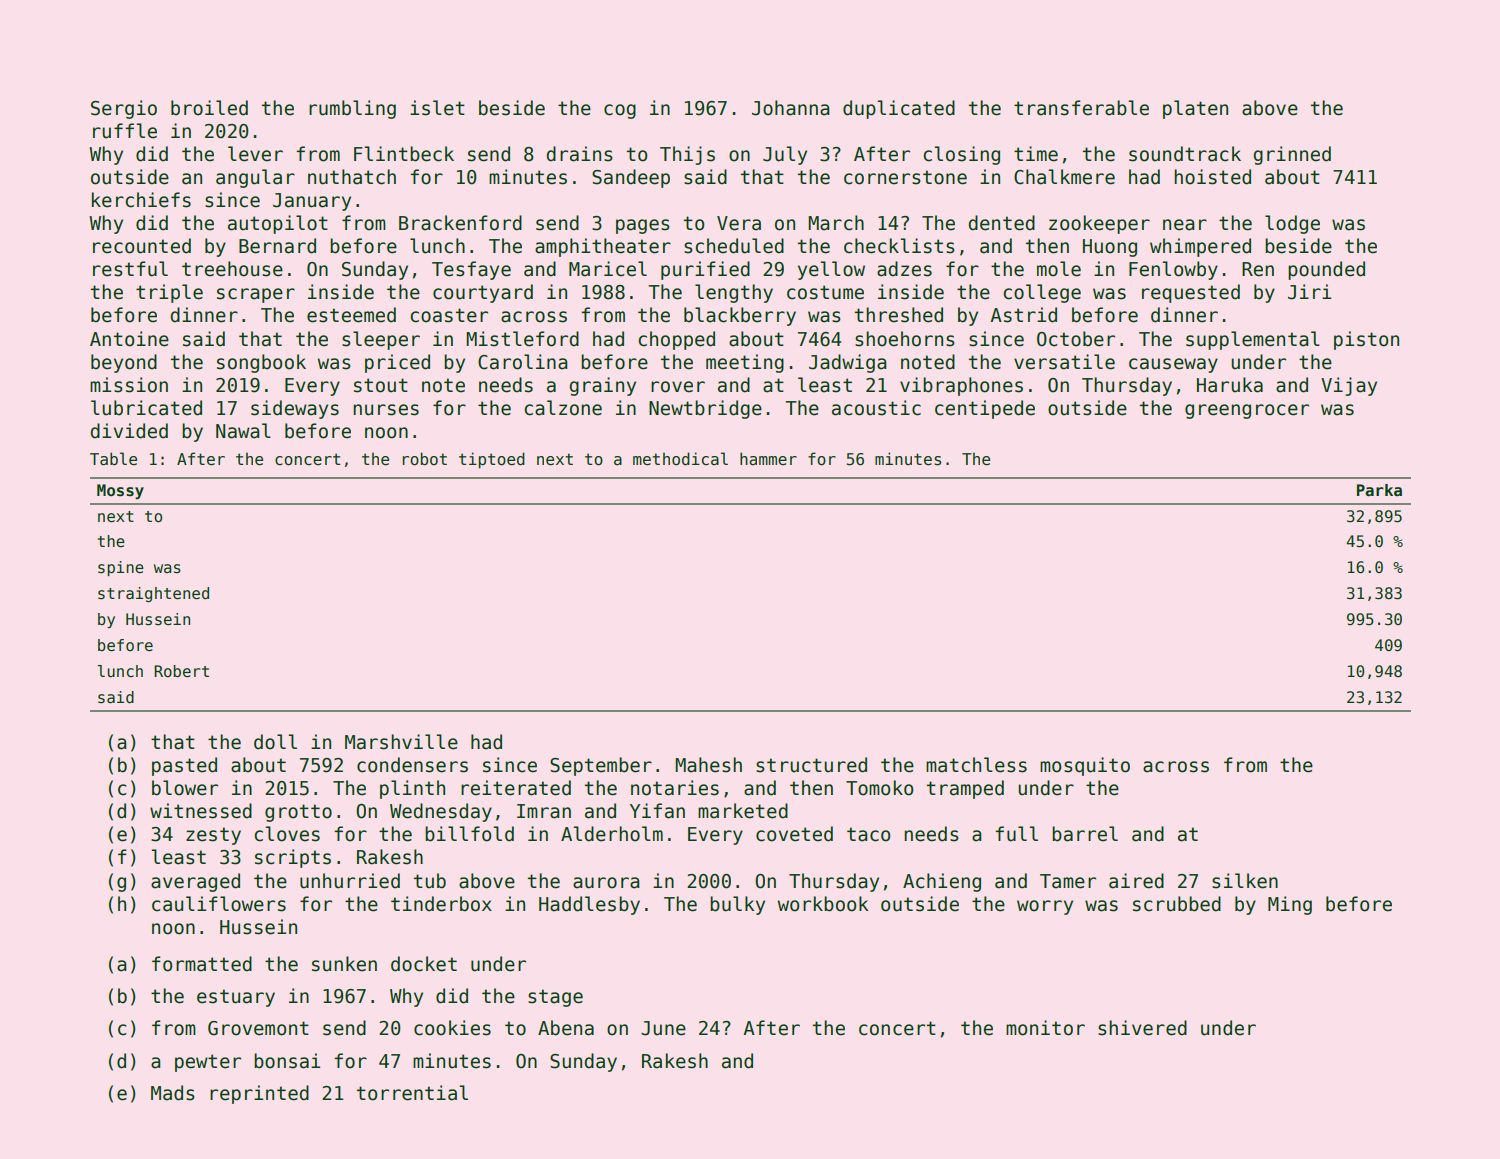 The width and height of the page is (1500, 1159). What do you see at coordinates (791, 108) in the page?
I see `Johanna` at bounding box center [791, 108].
